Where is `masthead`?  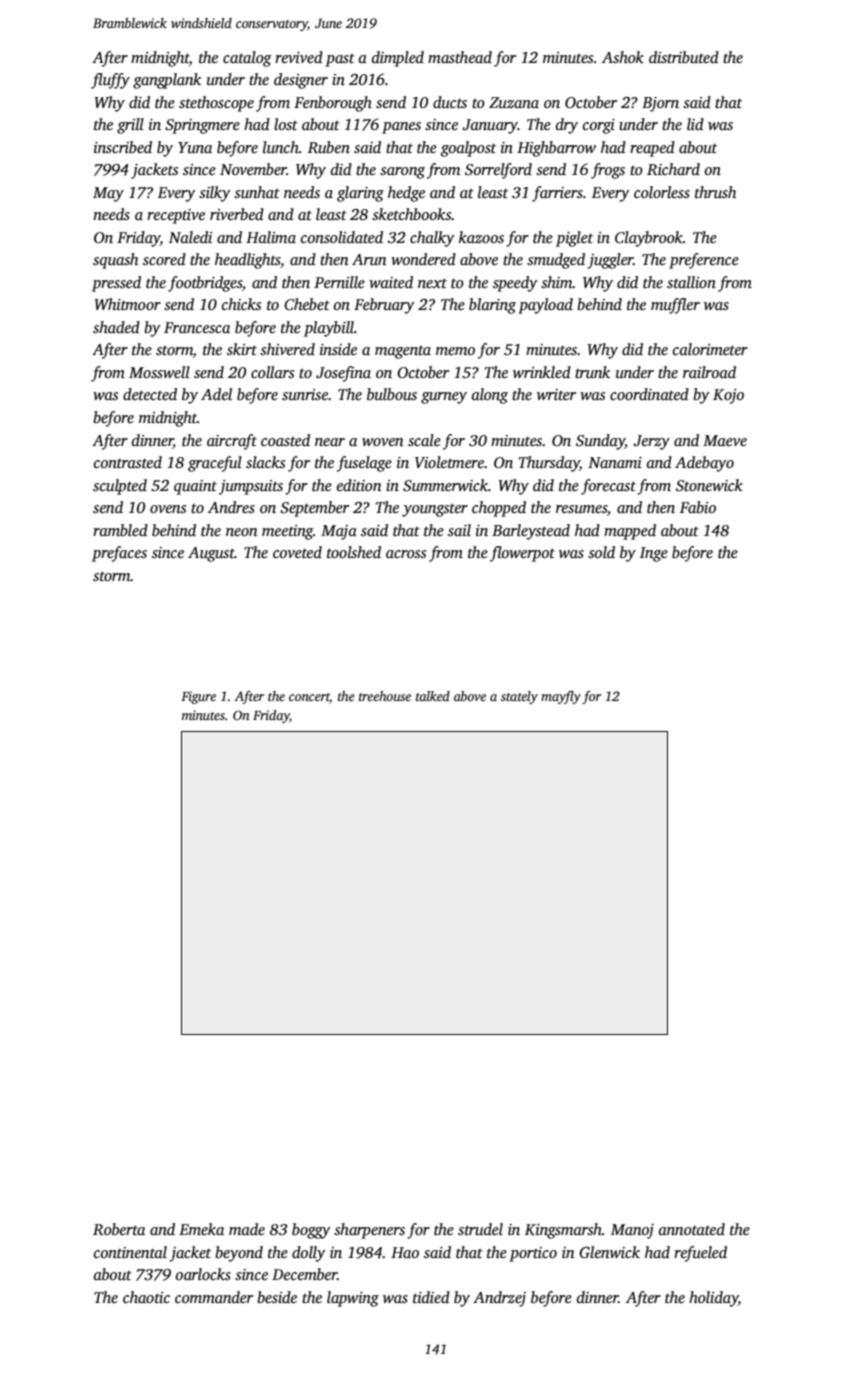
masthead is located at coordinates (460, 57).
